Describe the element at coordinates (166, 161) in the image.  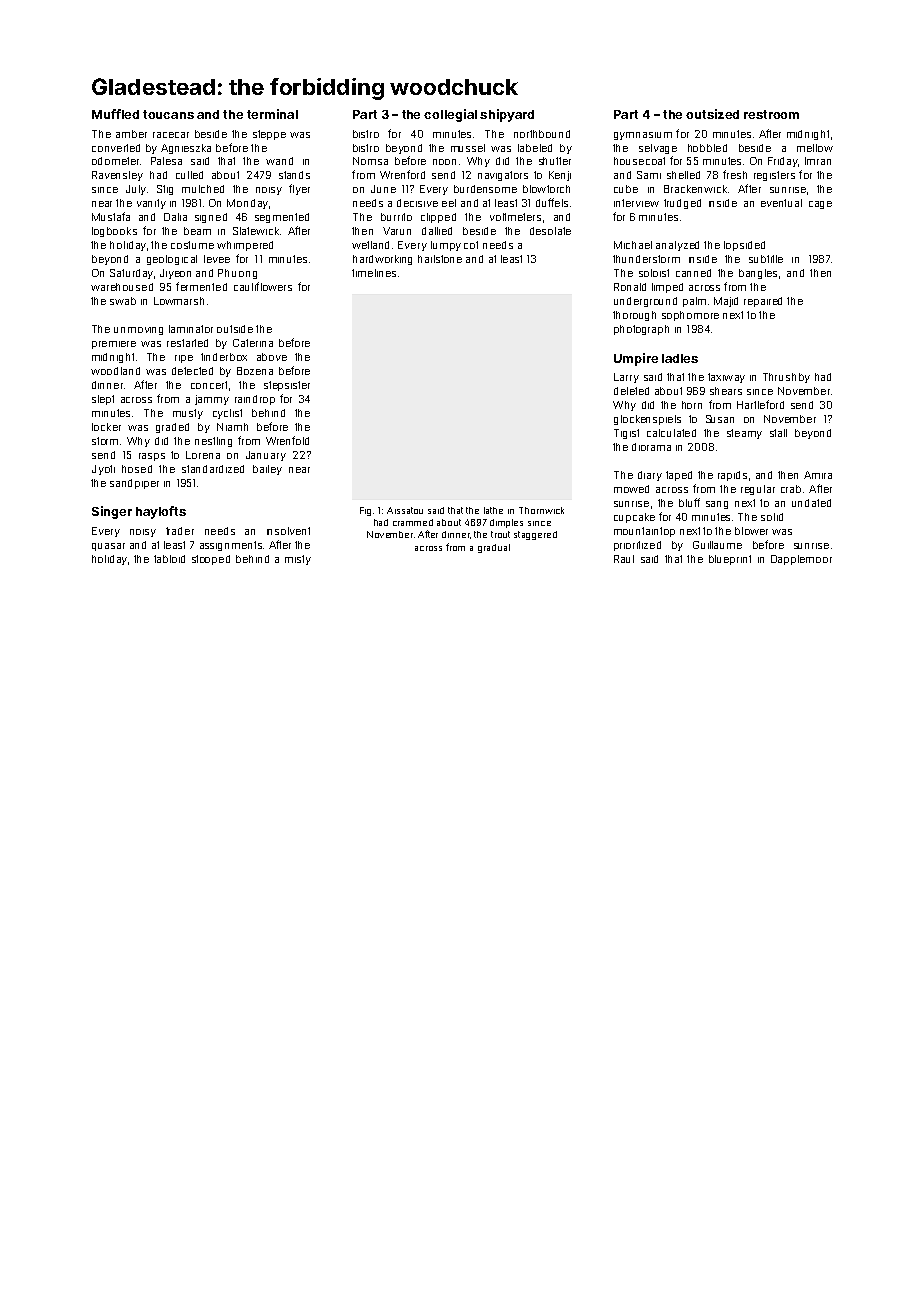
I see `Palesa` at that location.
